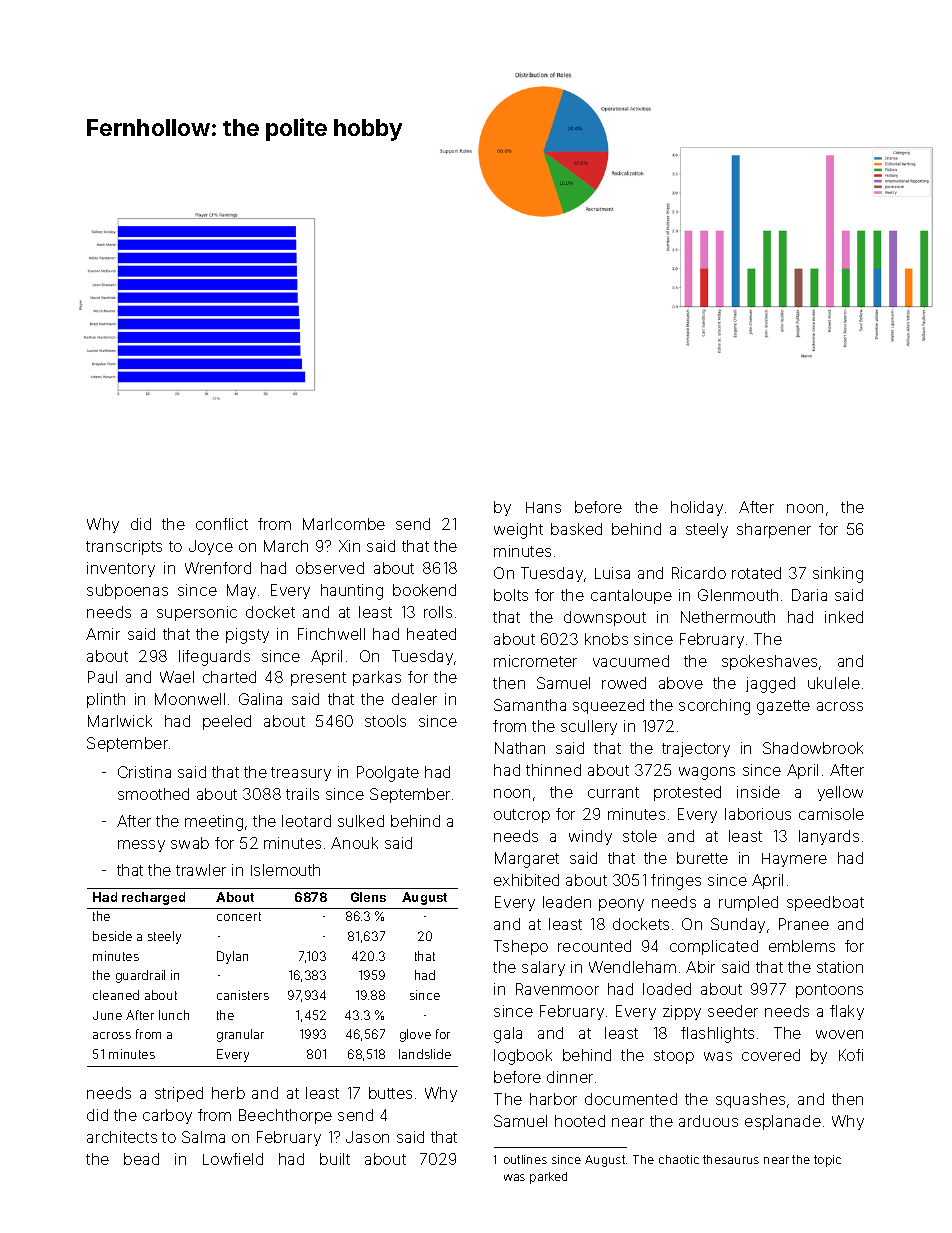 The height and width of the screenshot is (1233, 952). What do you see at coordinates (702, 858) in the screenshot?
I see `burette` at bounding box center [702, 858].
